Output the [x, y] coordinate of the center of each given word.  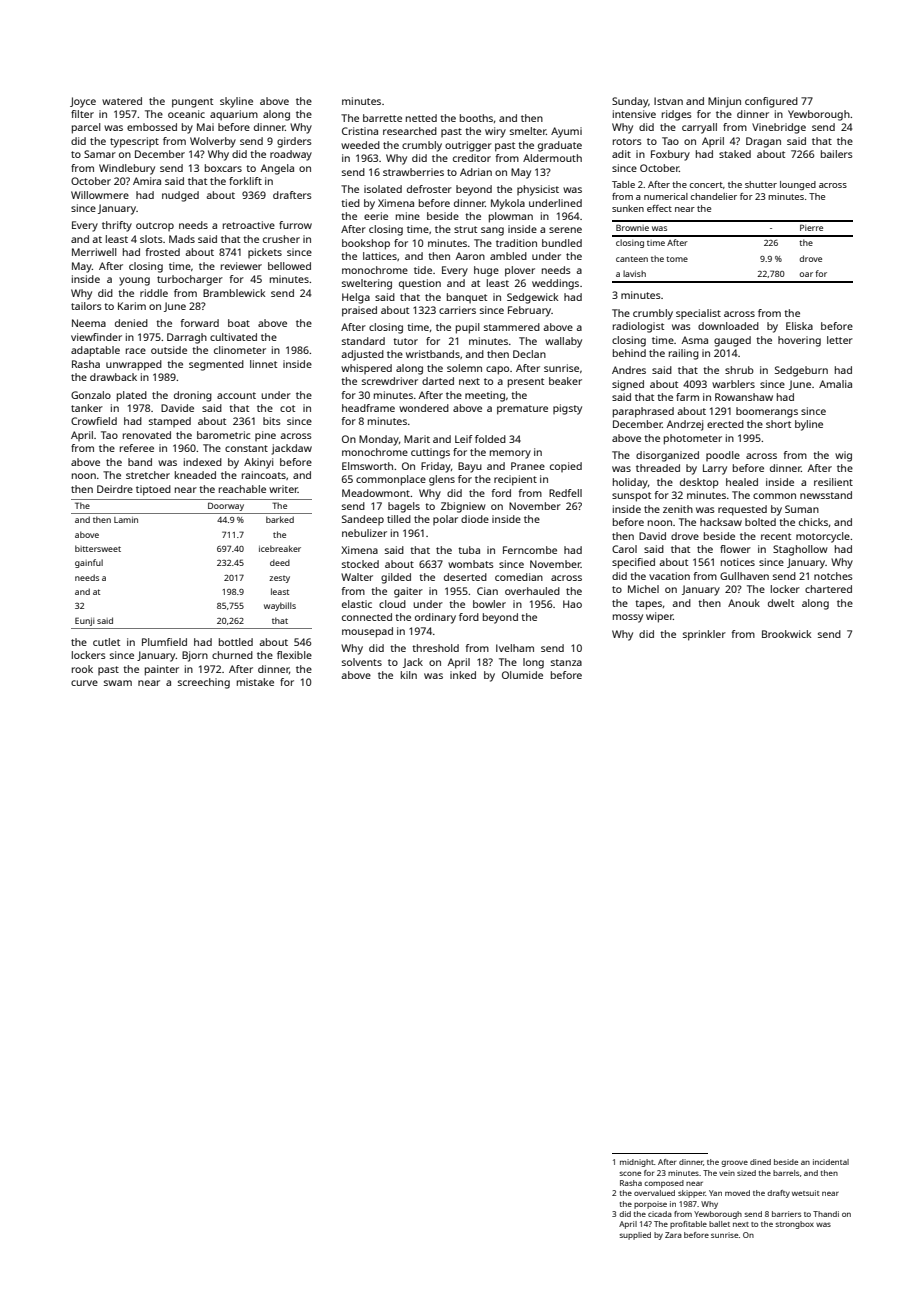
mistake [255, 682]
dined [760, 1162]
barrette [382, 118]
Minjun [724, 102]
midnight [637, 1163]
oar [806, 274]
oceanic [186, 114]
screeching [204, 683]
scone [630, 1173]
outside [169, 350]
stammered [512, 327]
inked [463, 675]
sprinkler [704, 635]
